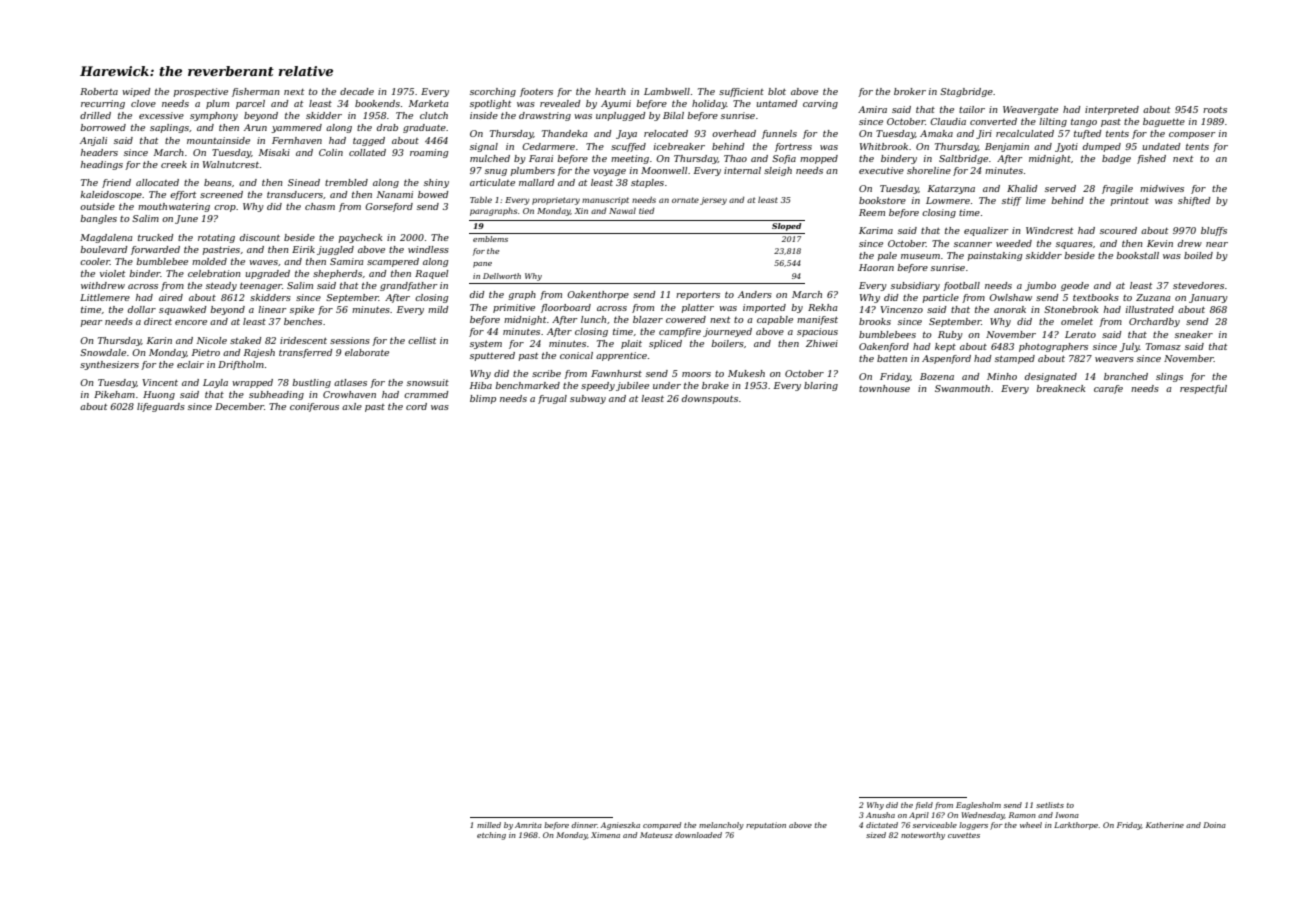 The width and height of the page is (1308, 924). I want to click on lifeguards, so click(161, 407).
